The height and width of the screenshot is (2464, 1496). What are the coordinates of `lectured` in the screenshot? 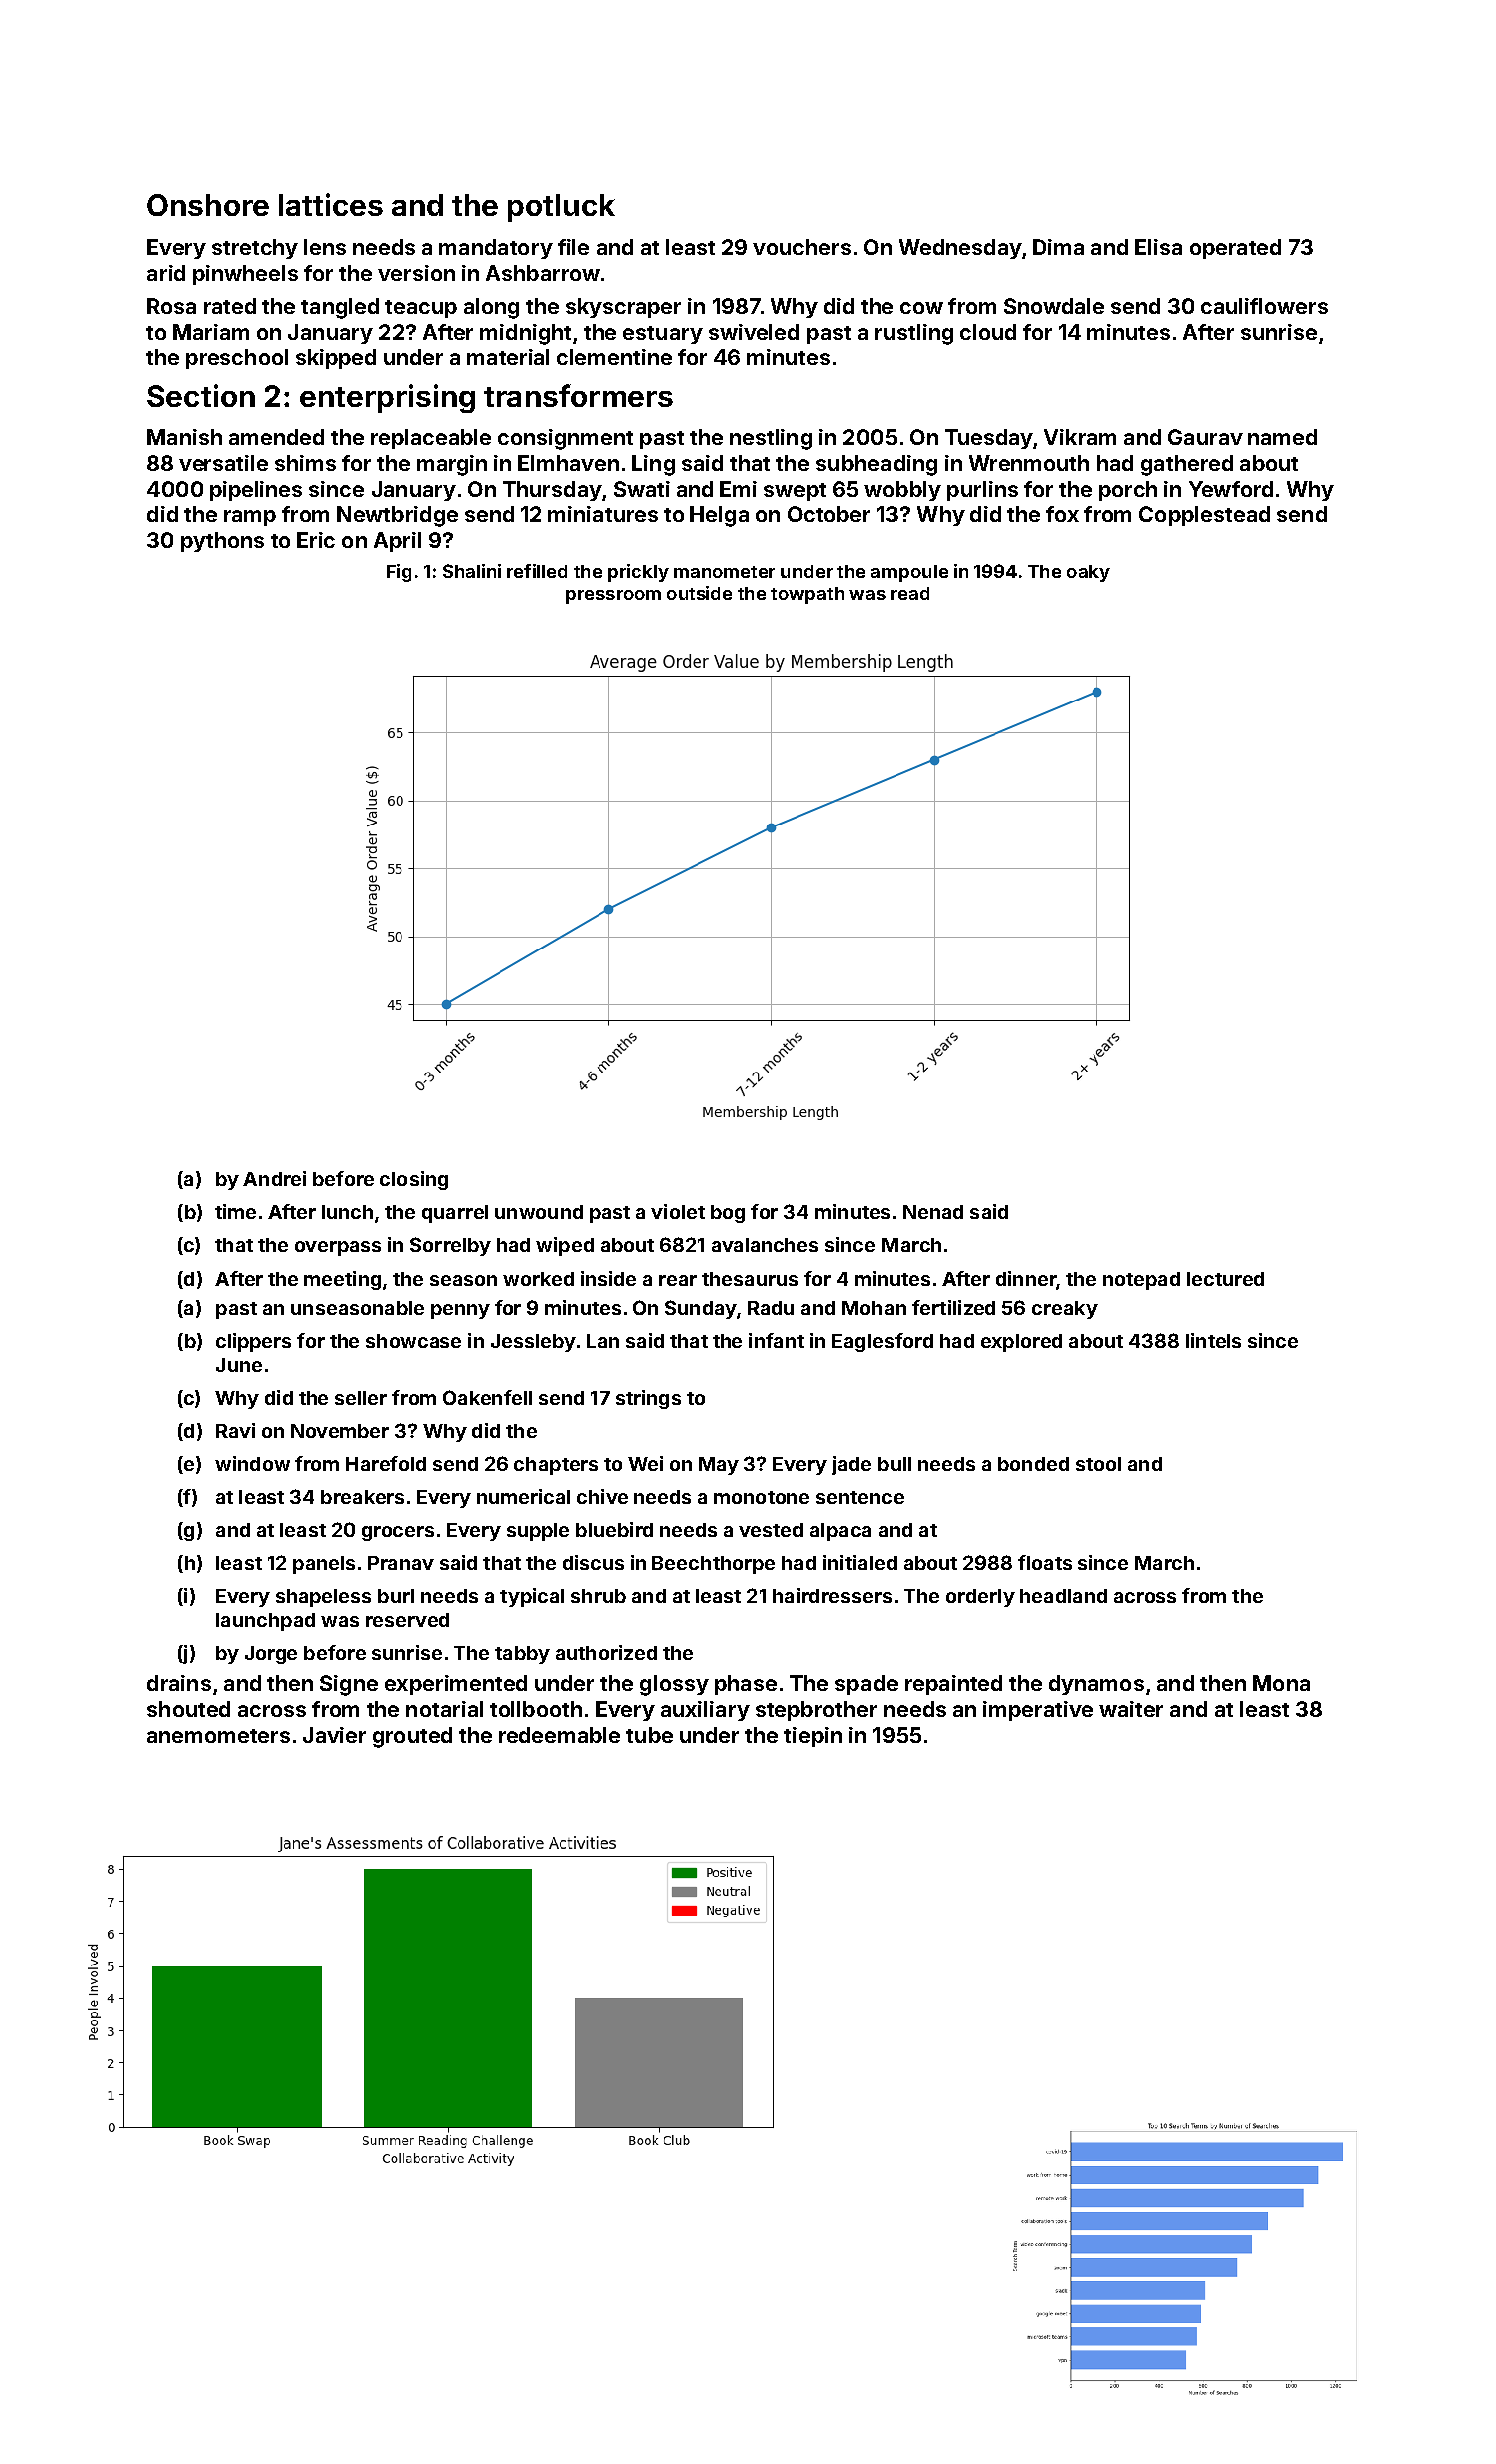 It's located at (1225, 1279).
